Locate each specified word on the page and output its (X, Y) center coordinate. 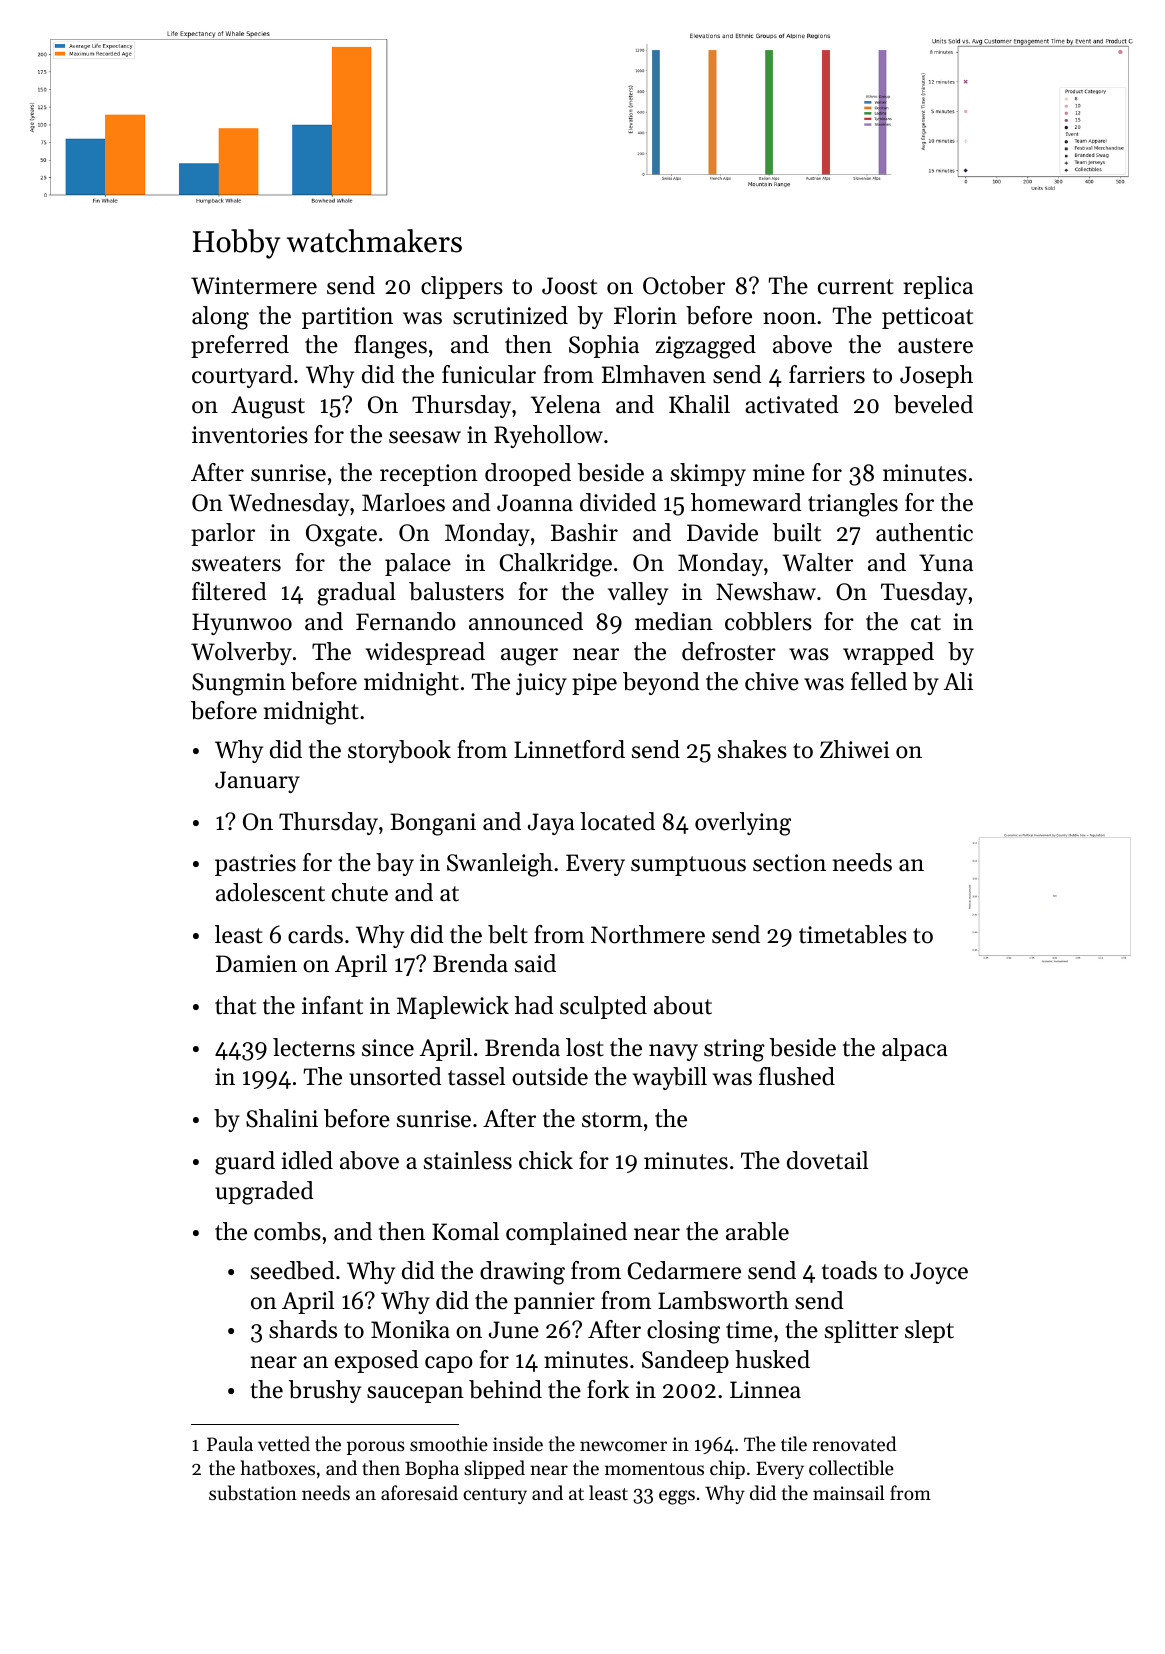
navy (673, 1052)
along (220, 318)
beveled (933, 404)
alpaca (915, 1049)
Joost (569, 286)
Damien (256, 964)
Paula (230, 1443)
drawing (522, 1273)
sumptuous (688, 866)
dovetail (827, 1160)
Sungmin (239, 684)
